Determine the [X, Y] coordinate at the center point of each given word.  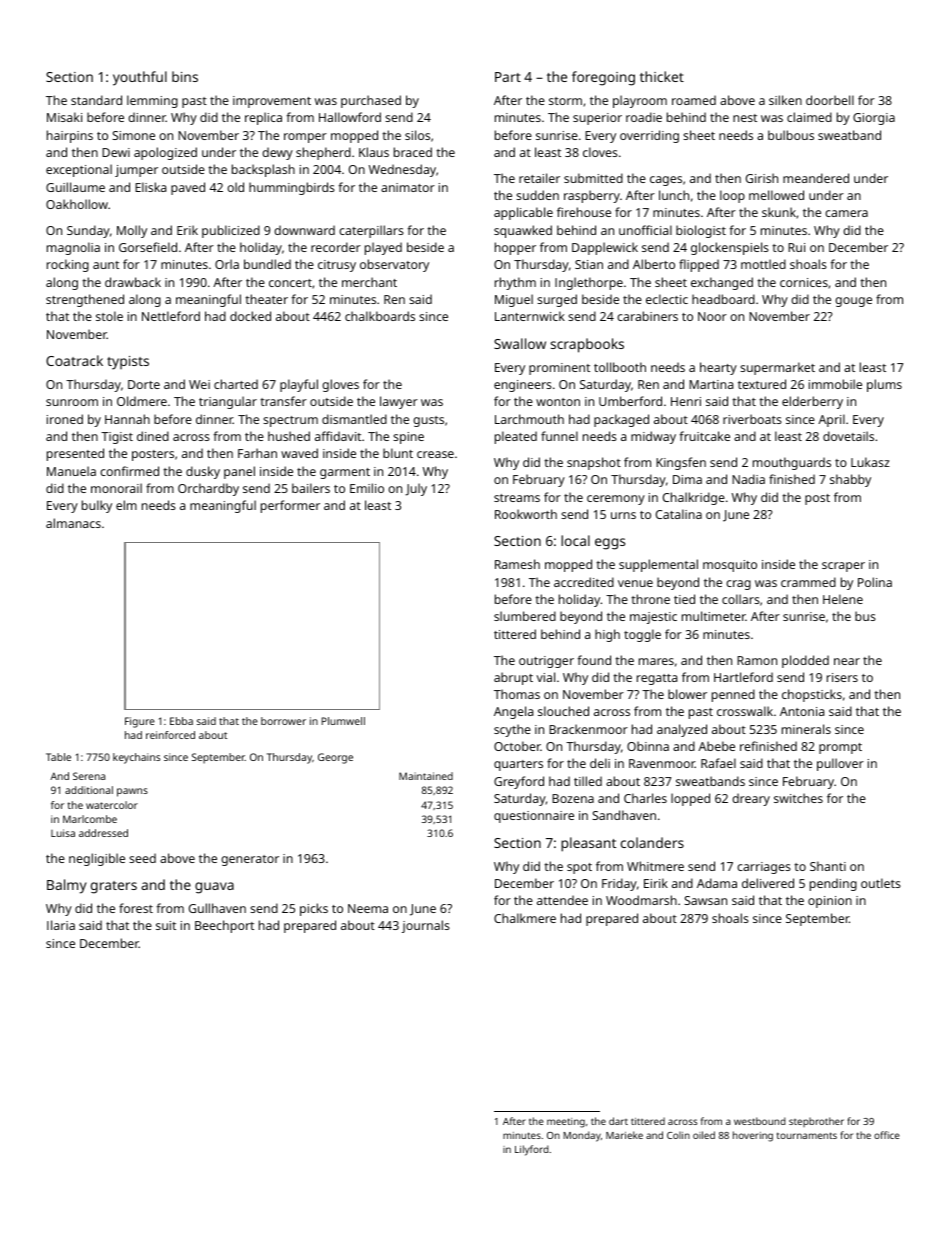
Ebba [181, 721]
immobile [835, 384]
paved [188, 188]
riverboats [752, 419]
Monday [582, 1136]
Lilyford [532, 1150]
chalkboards [380, 316]
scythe [512, 730]
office [887, 1135]
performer [290, 506]
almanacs [73, 523]
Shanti [828, 866]
